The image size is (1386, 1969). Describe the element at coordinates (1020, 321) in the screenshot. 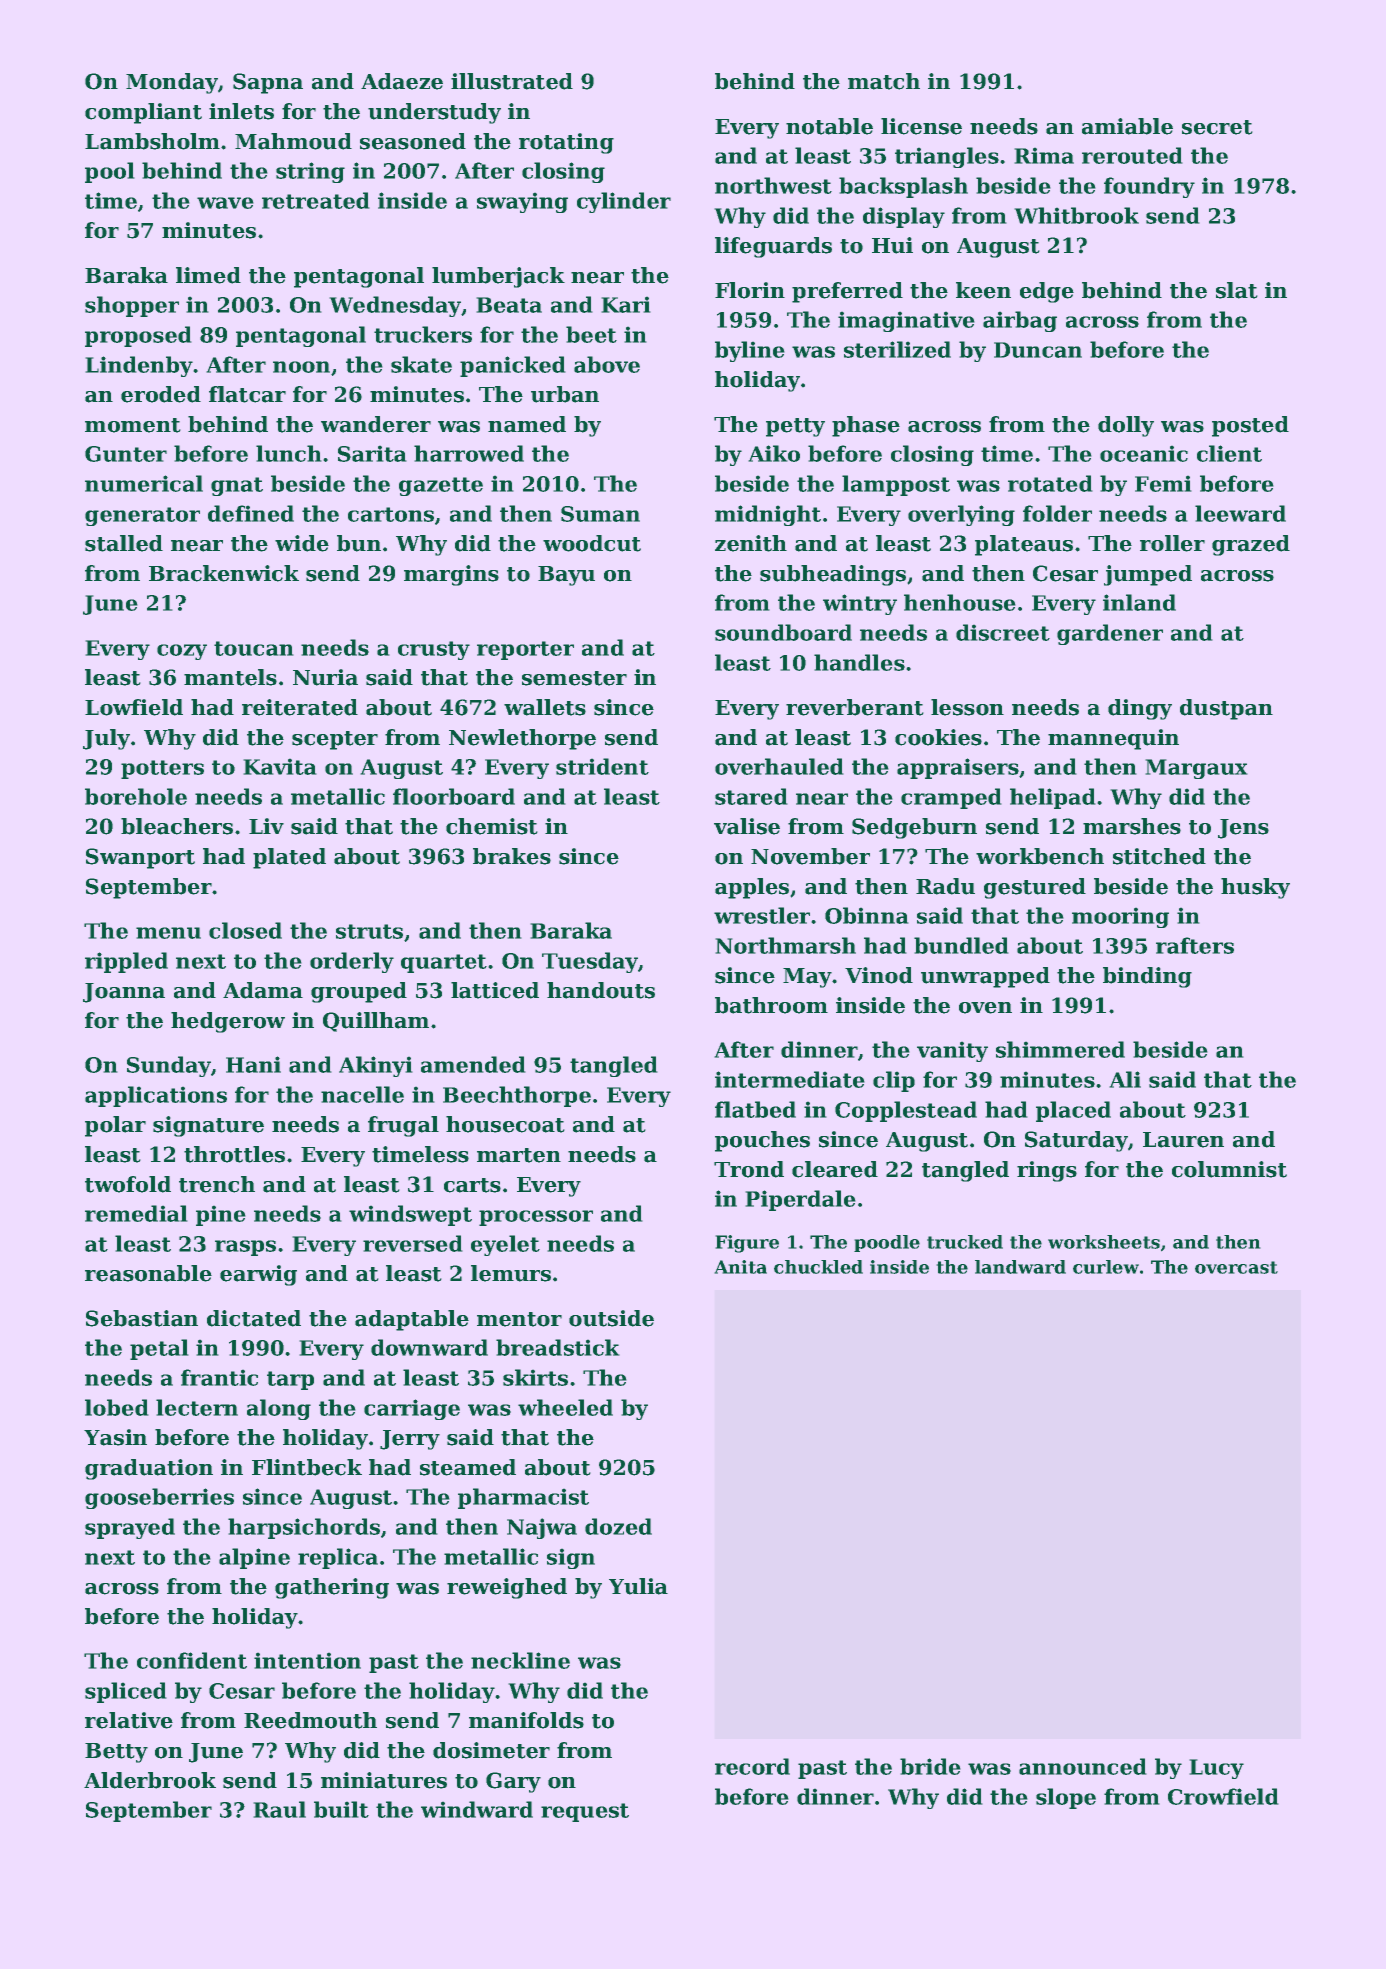

I see `airbag` at that location.
